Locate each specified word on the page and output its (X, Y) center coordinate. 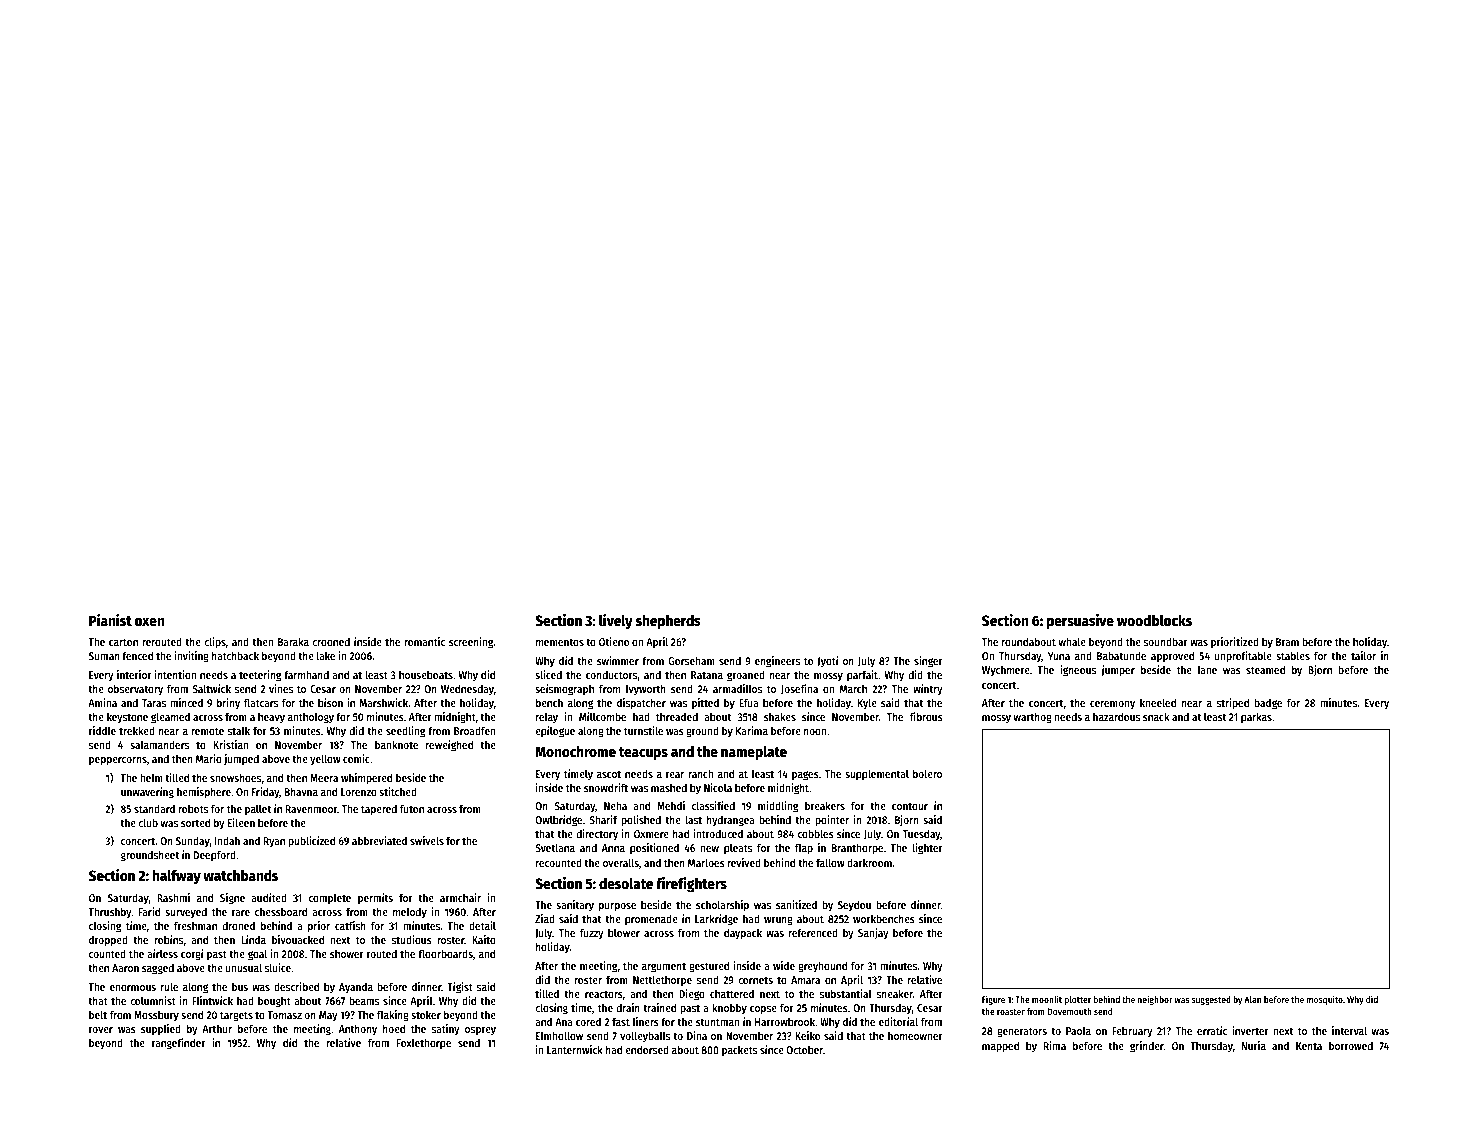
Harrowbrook (785, 1021)
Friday (265, 793)
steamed (1265, 669)
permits (375, 899)
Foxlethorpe (424, 1044)
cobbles (816, 833)
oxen (149, 622)
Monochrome (575, 751)
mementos (560, 642)
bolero (927, 773)
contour (910, 806)
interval (1349, 1030)
